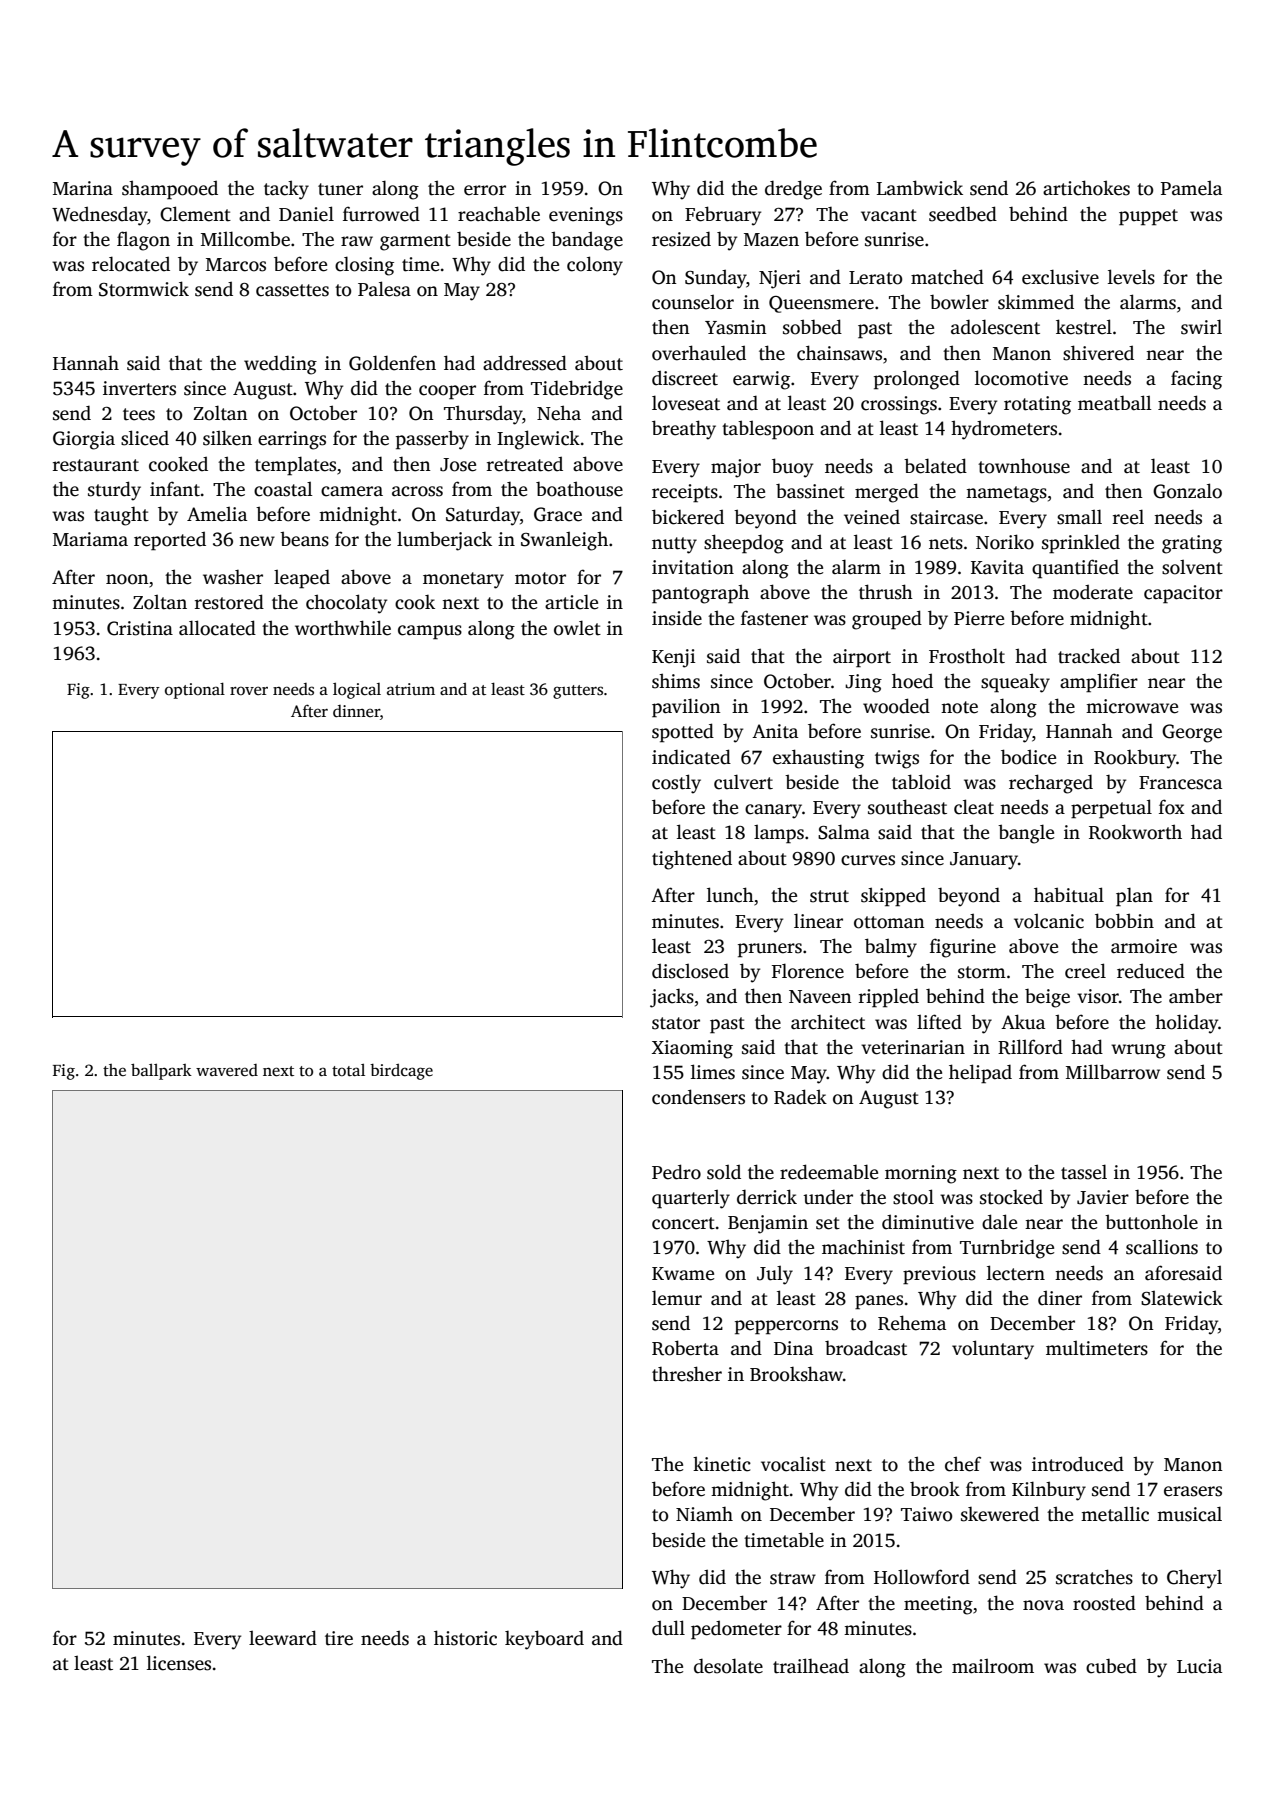 The width and height of the document is (1275, 1803). What do you see at coordinates (411, 689) in the document?
I see `atrium` at bounding box center [411, 689].
